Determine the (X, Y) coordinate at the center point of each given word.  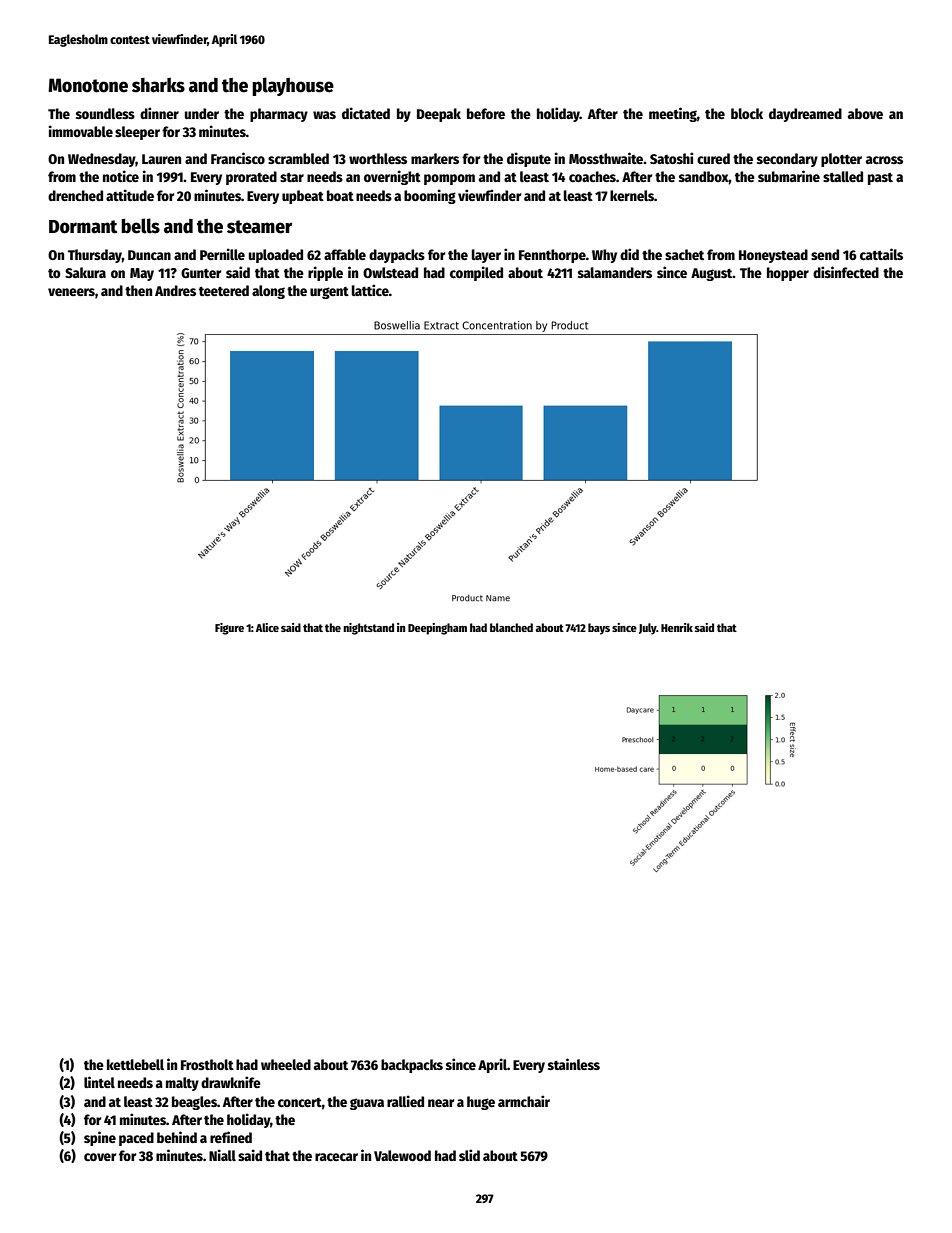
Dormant (83, 227)
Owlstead (390, 272)
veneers (71, 292)
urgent (329, 293)
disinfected (846, 272)
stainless (574, 1064)
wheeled (286, 1064)
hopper (788, 274)
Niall (222, 1155)
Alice (267, 627)
